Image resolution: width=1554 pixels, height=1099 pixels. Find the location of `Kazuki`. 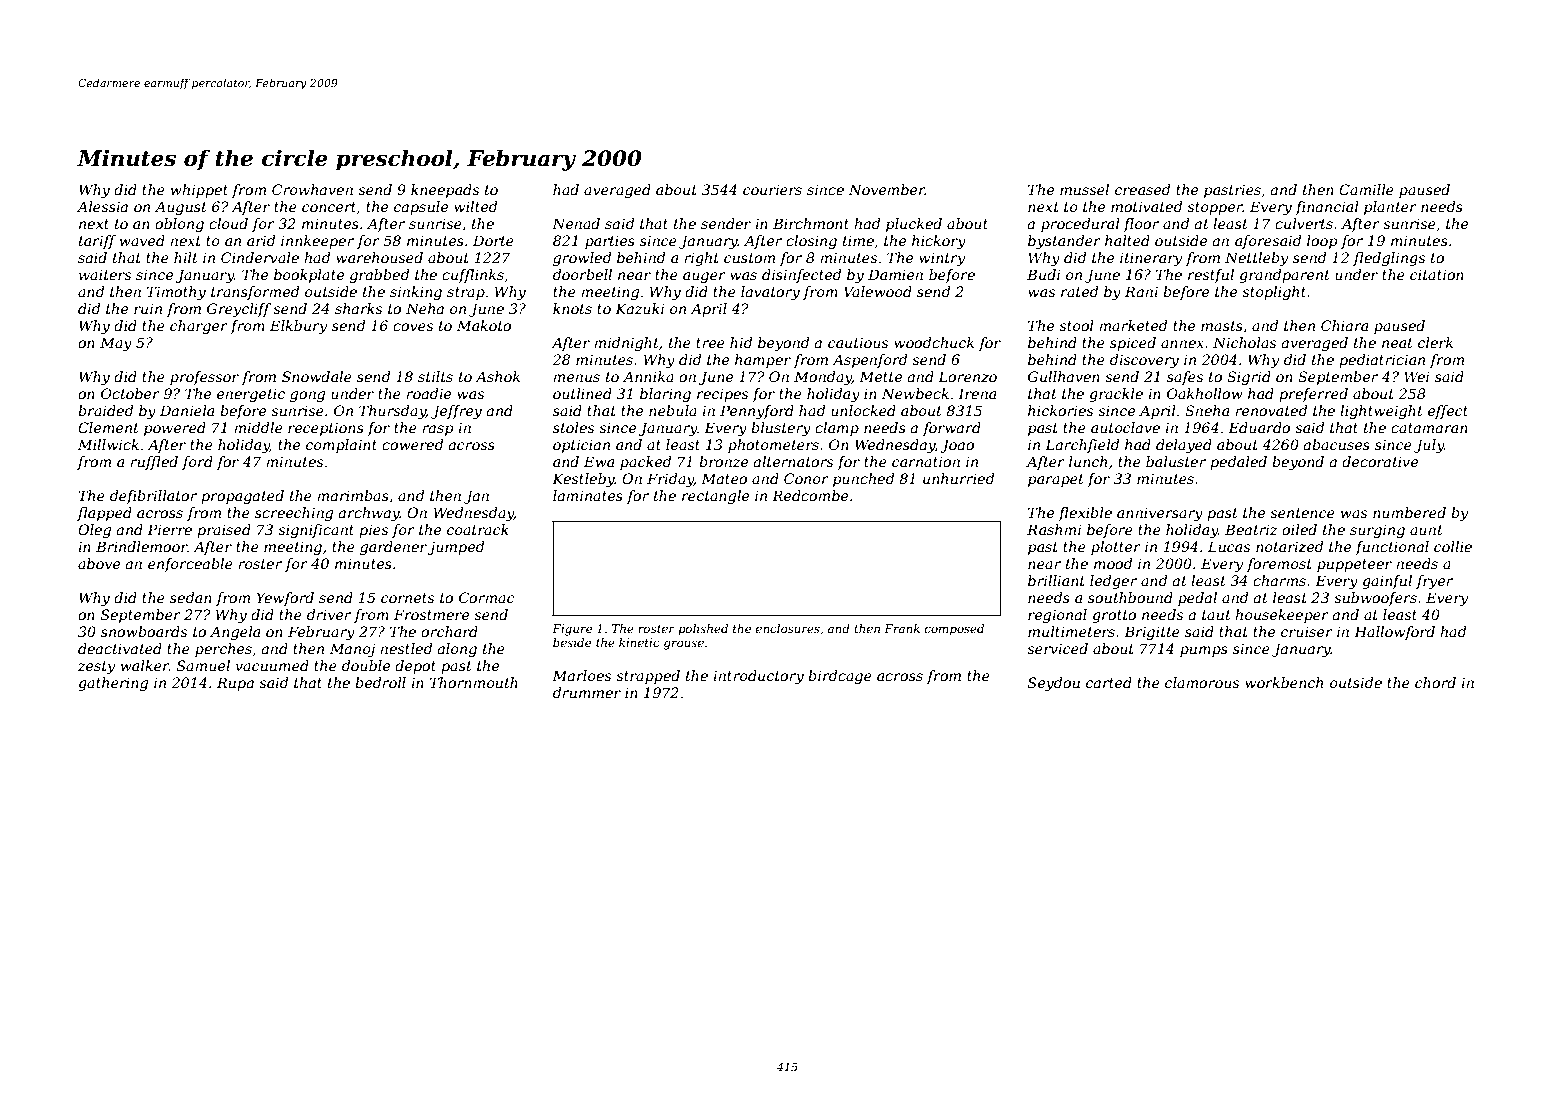

Kazuki is located at coordinates (639, 309).
